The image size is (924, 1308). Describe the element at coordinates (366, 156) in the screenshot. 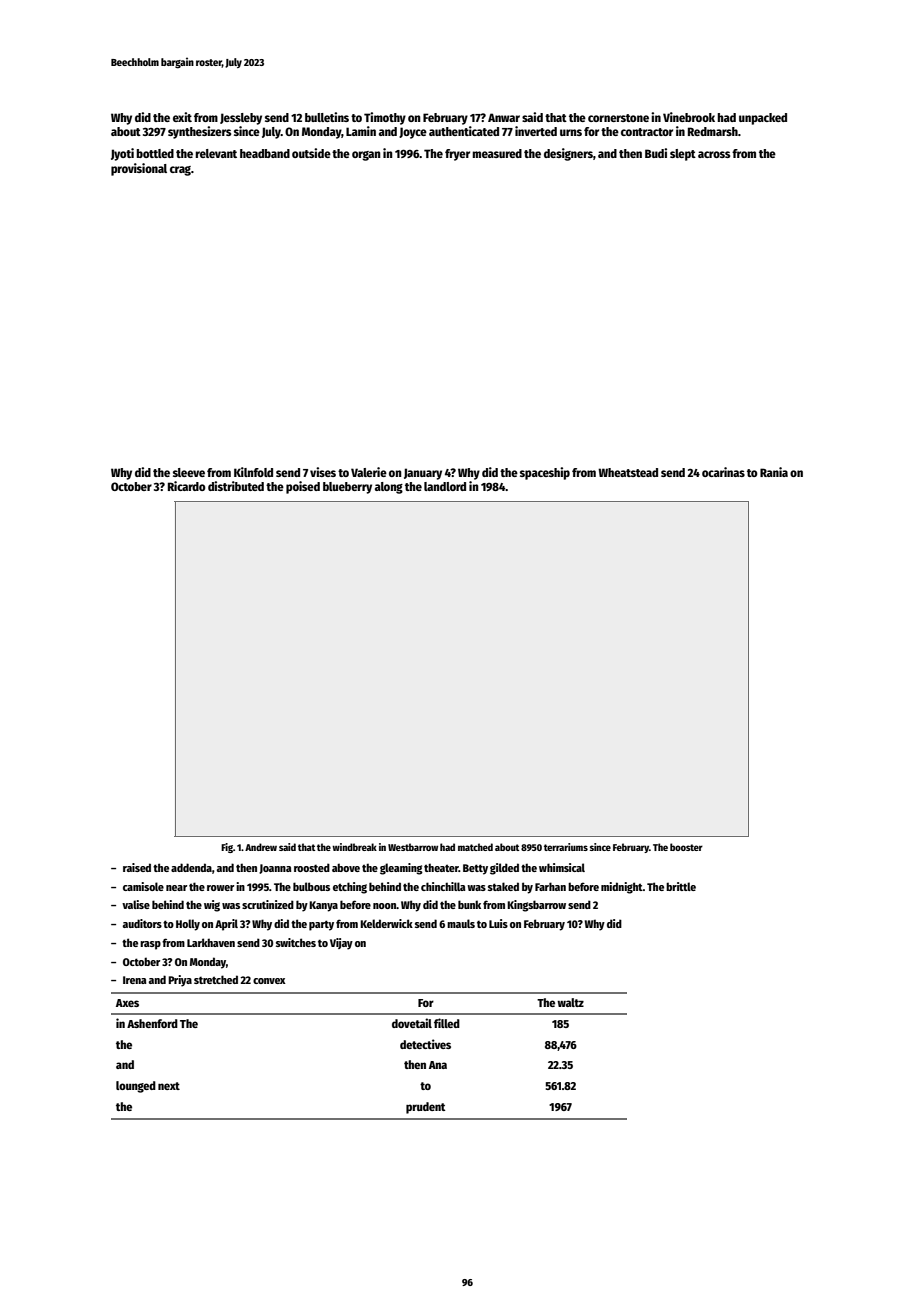

I see `organ` at that location.
